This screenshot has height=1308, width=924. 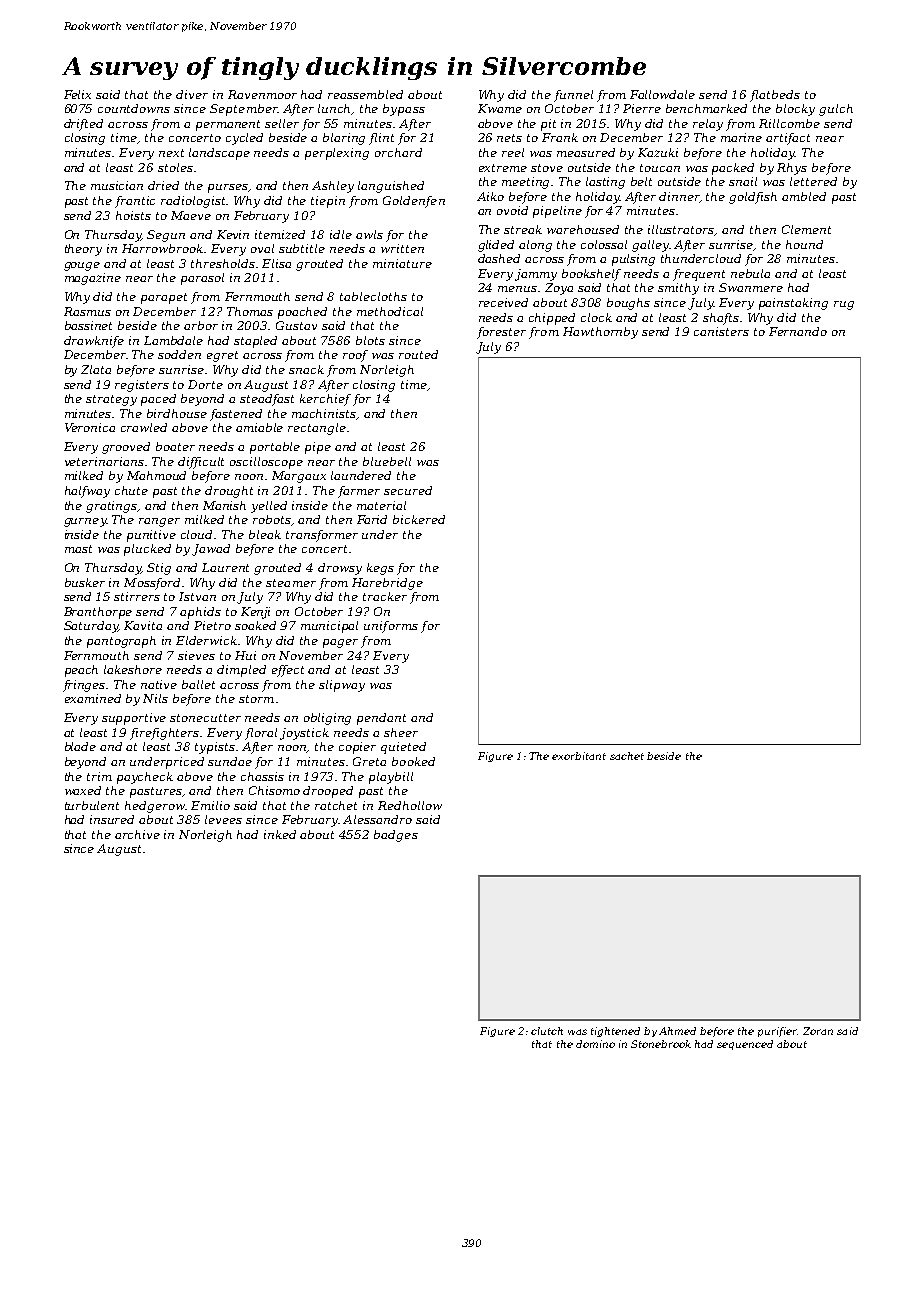 I want to click on inked, so click(x=280, y=834).
